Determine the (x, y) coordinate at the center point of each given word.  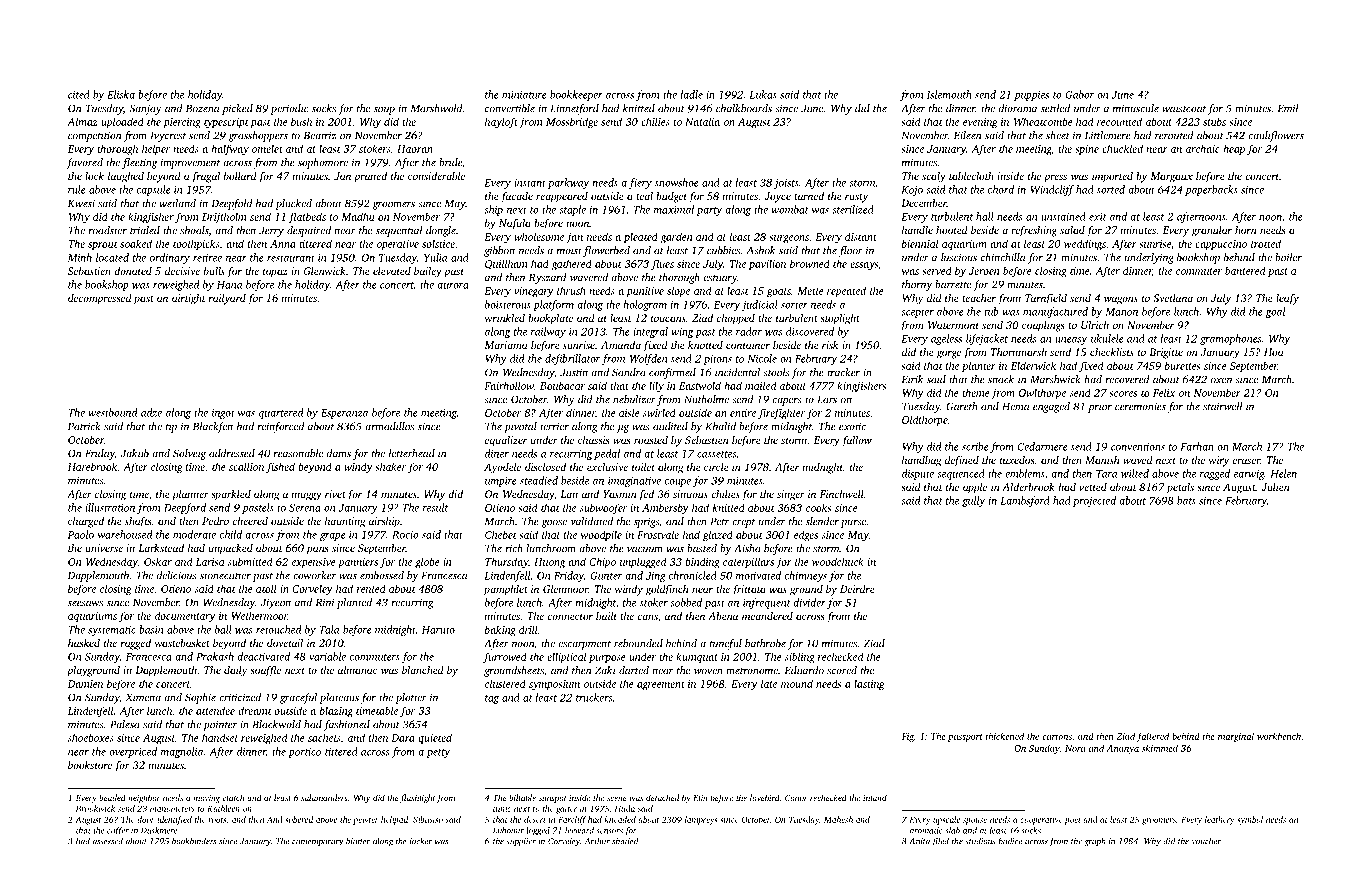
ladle (691, 94)
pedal (607, 454)
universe (104, 548)
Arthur (597, 841)
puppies (1031, 96)
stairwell (1223, 406)
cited (79, 94)
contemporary (318, 842)
